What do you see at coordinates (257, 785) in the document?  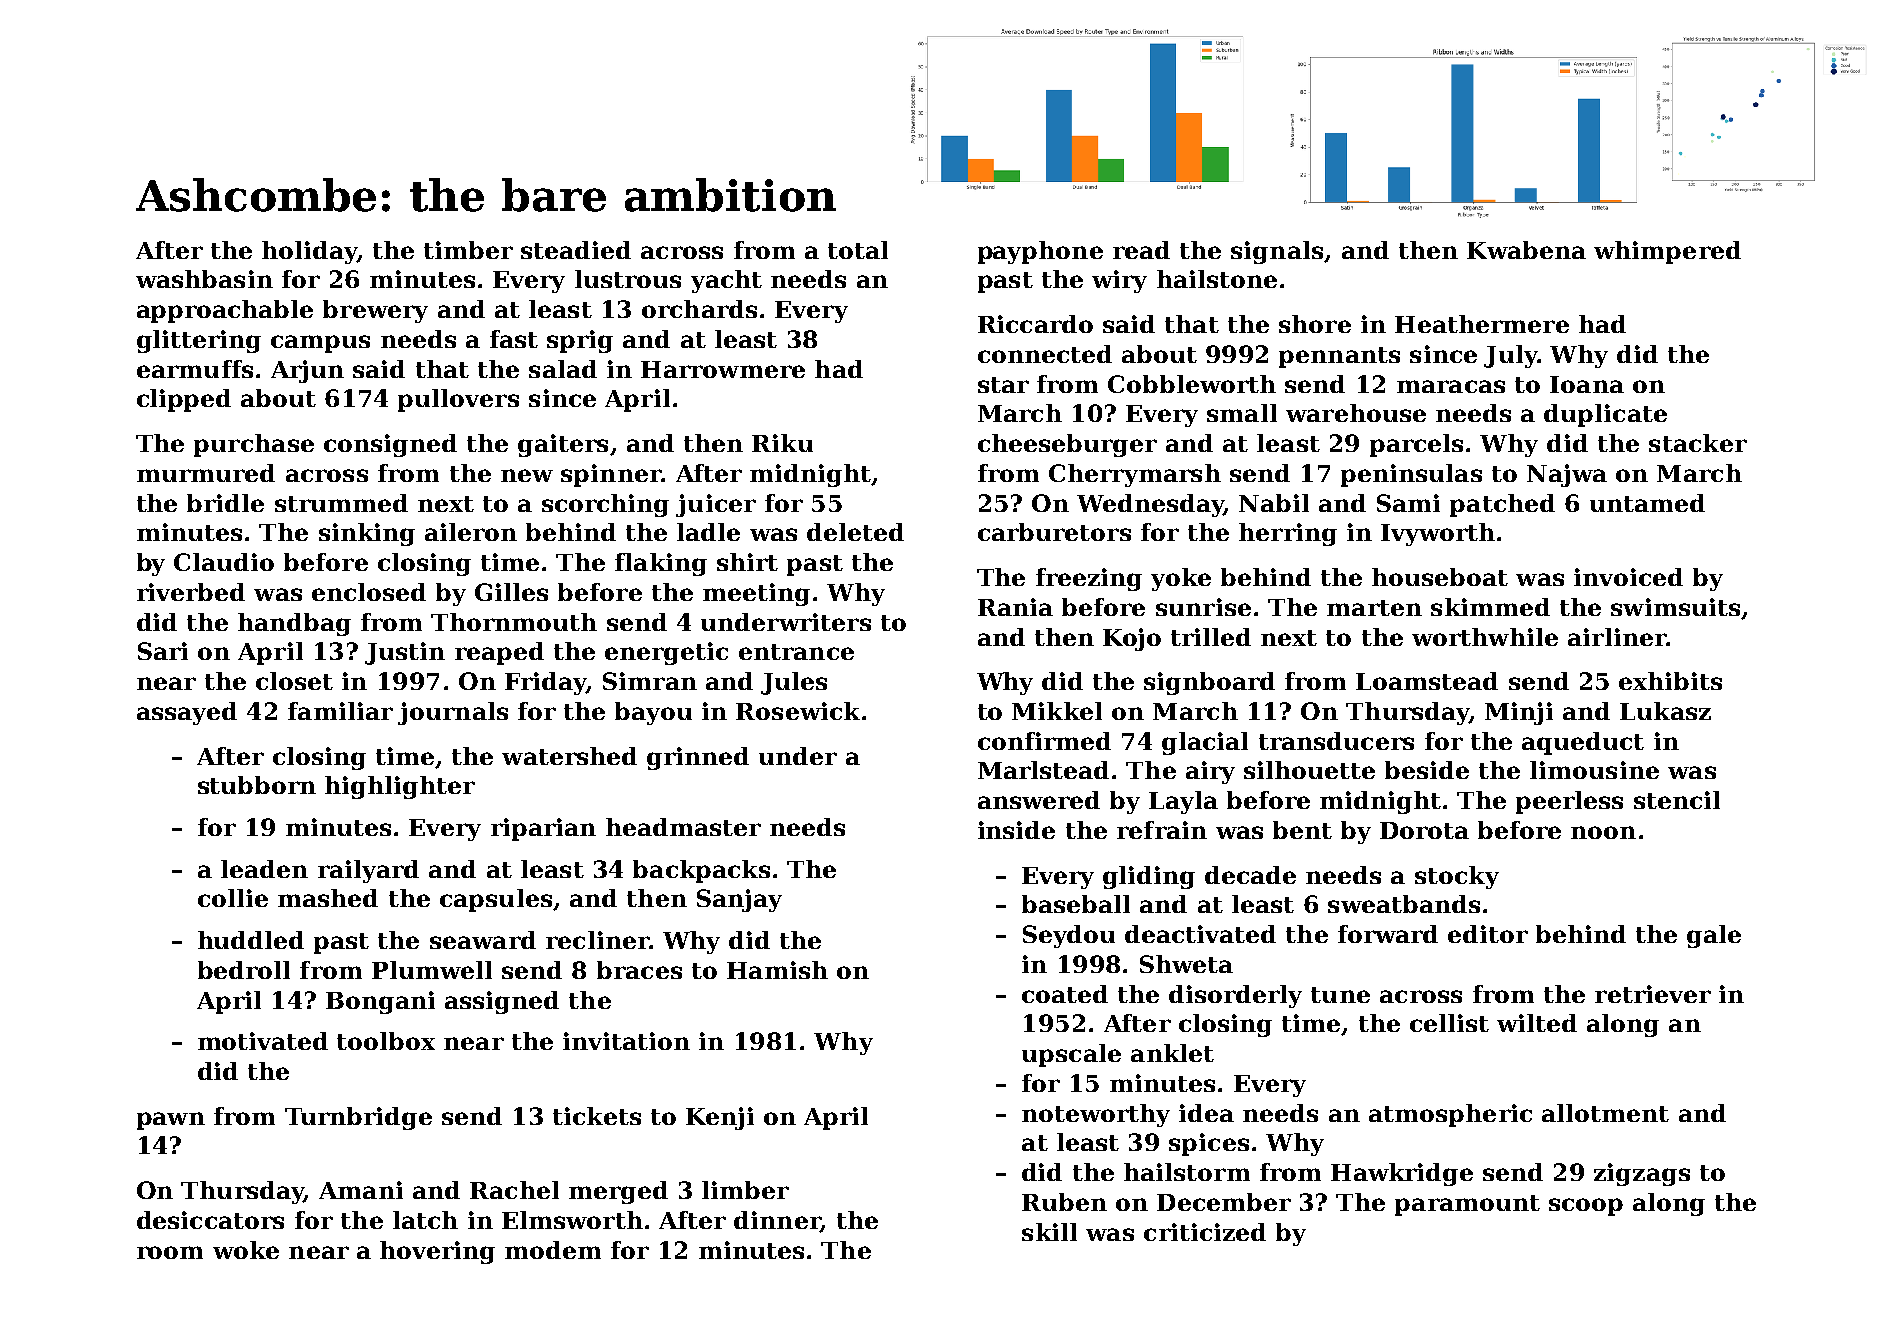 I see `stubborn` at bounding box center [257, 785].
